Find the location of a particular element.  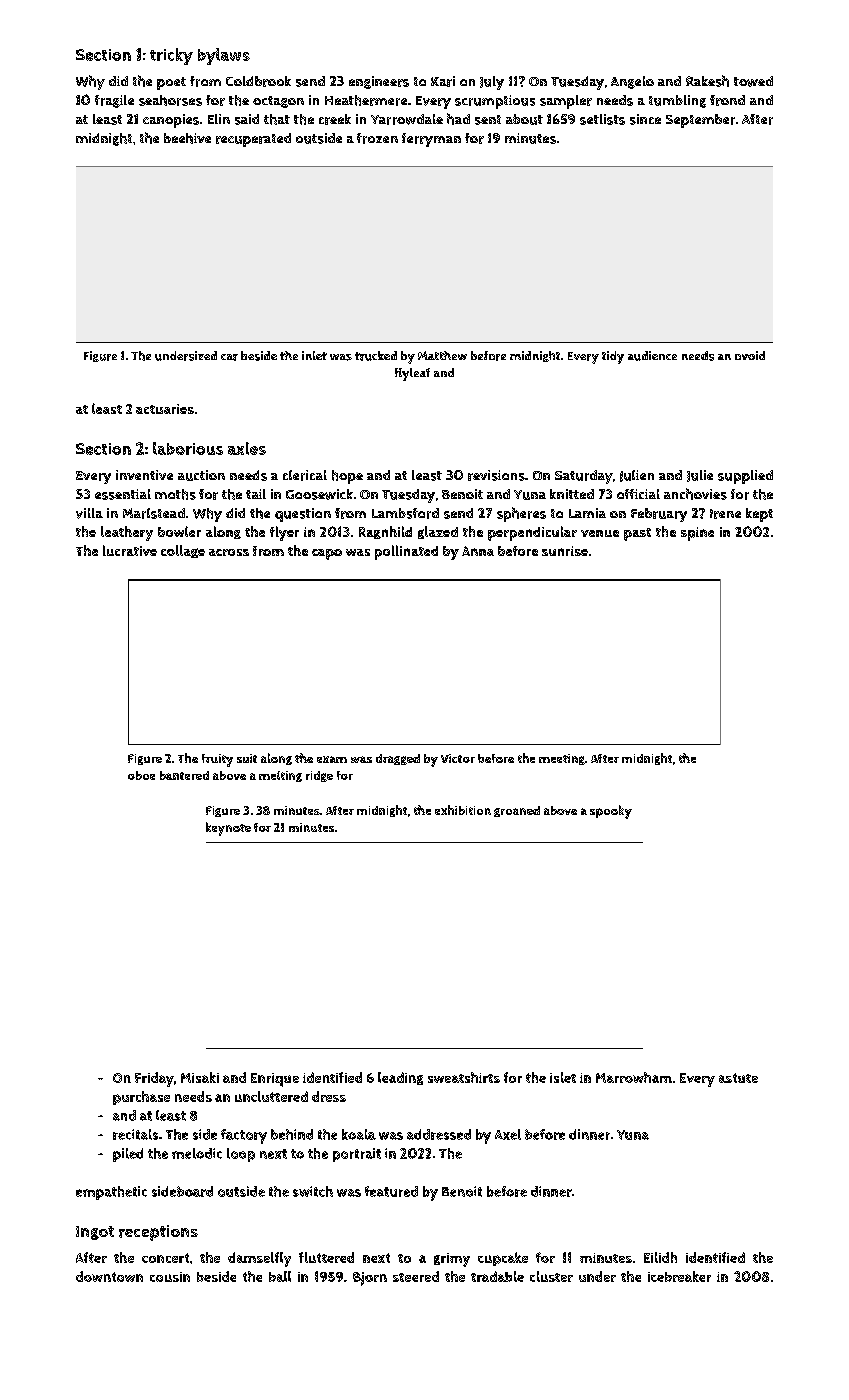

icebreaker is located at coordinates (679, 1276).
